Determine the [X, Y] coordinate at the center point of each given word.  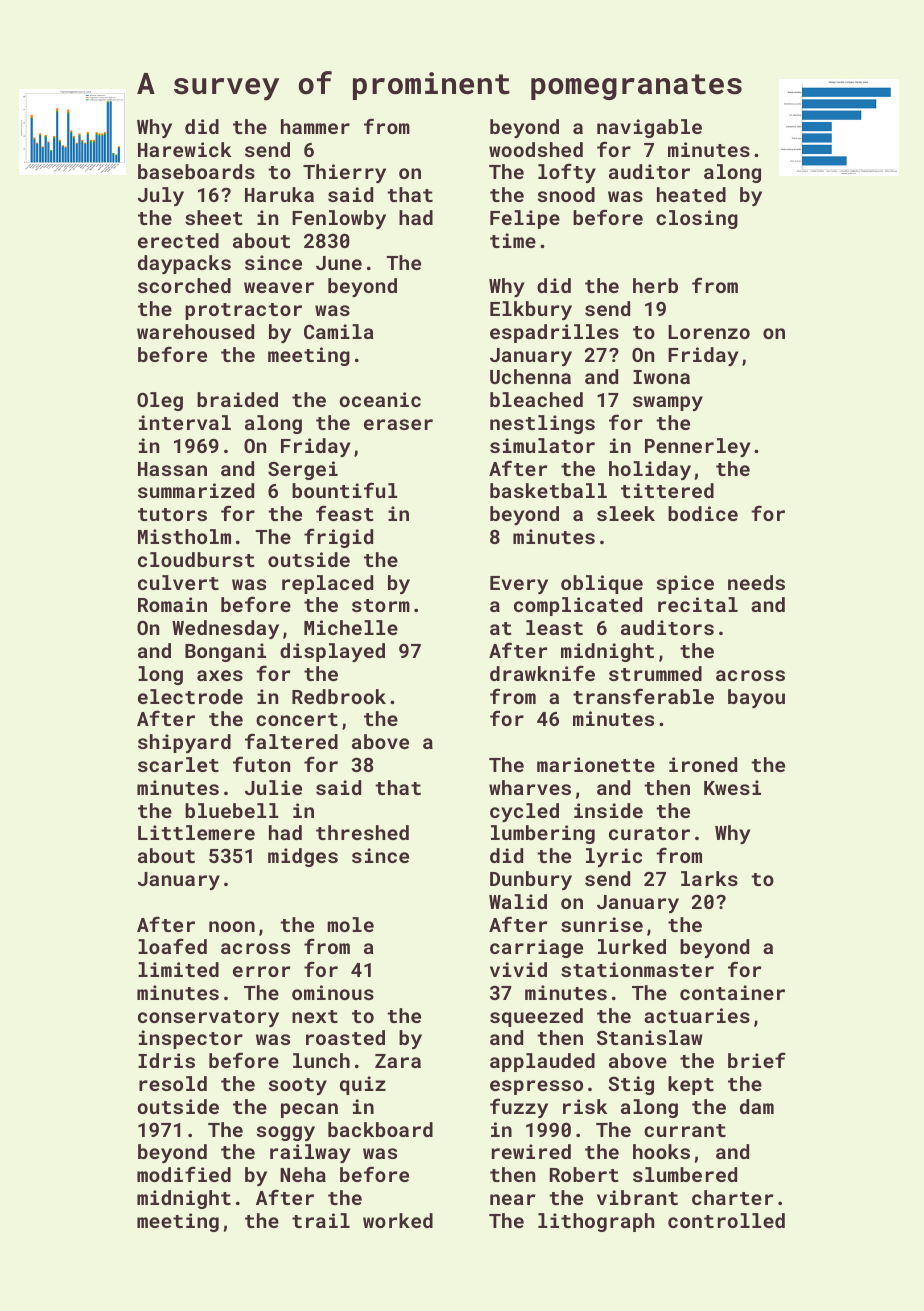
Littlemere [196, 832]
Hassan [172, 469]
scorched [184, 285]
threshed [362, 832]
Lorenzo [709, 332]
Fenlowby [339, 219]
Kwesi [732, 787]
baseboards [196, 171]
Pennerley [698, 447]
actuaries [697, 1015]
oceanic [380, 399]
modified [184, 1174]
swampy [668, 403]
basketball [548, 490]
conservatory [208, 1018]
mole [350, 924]
